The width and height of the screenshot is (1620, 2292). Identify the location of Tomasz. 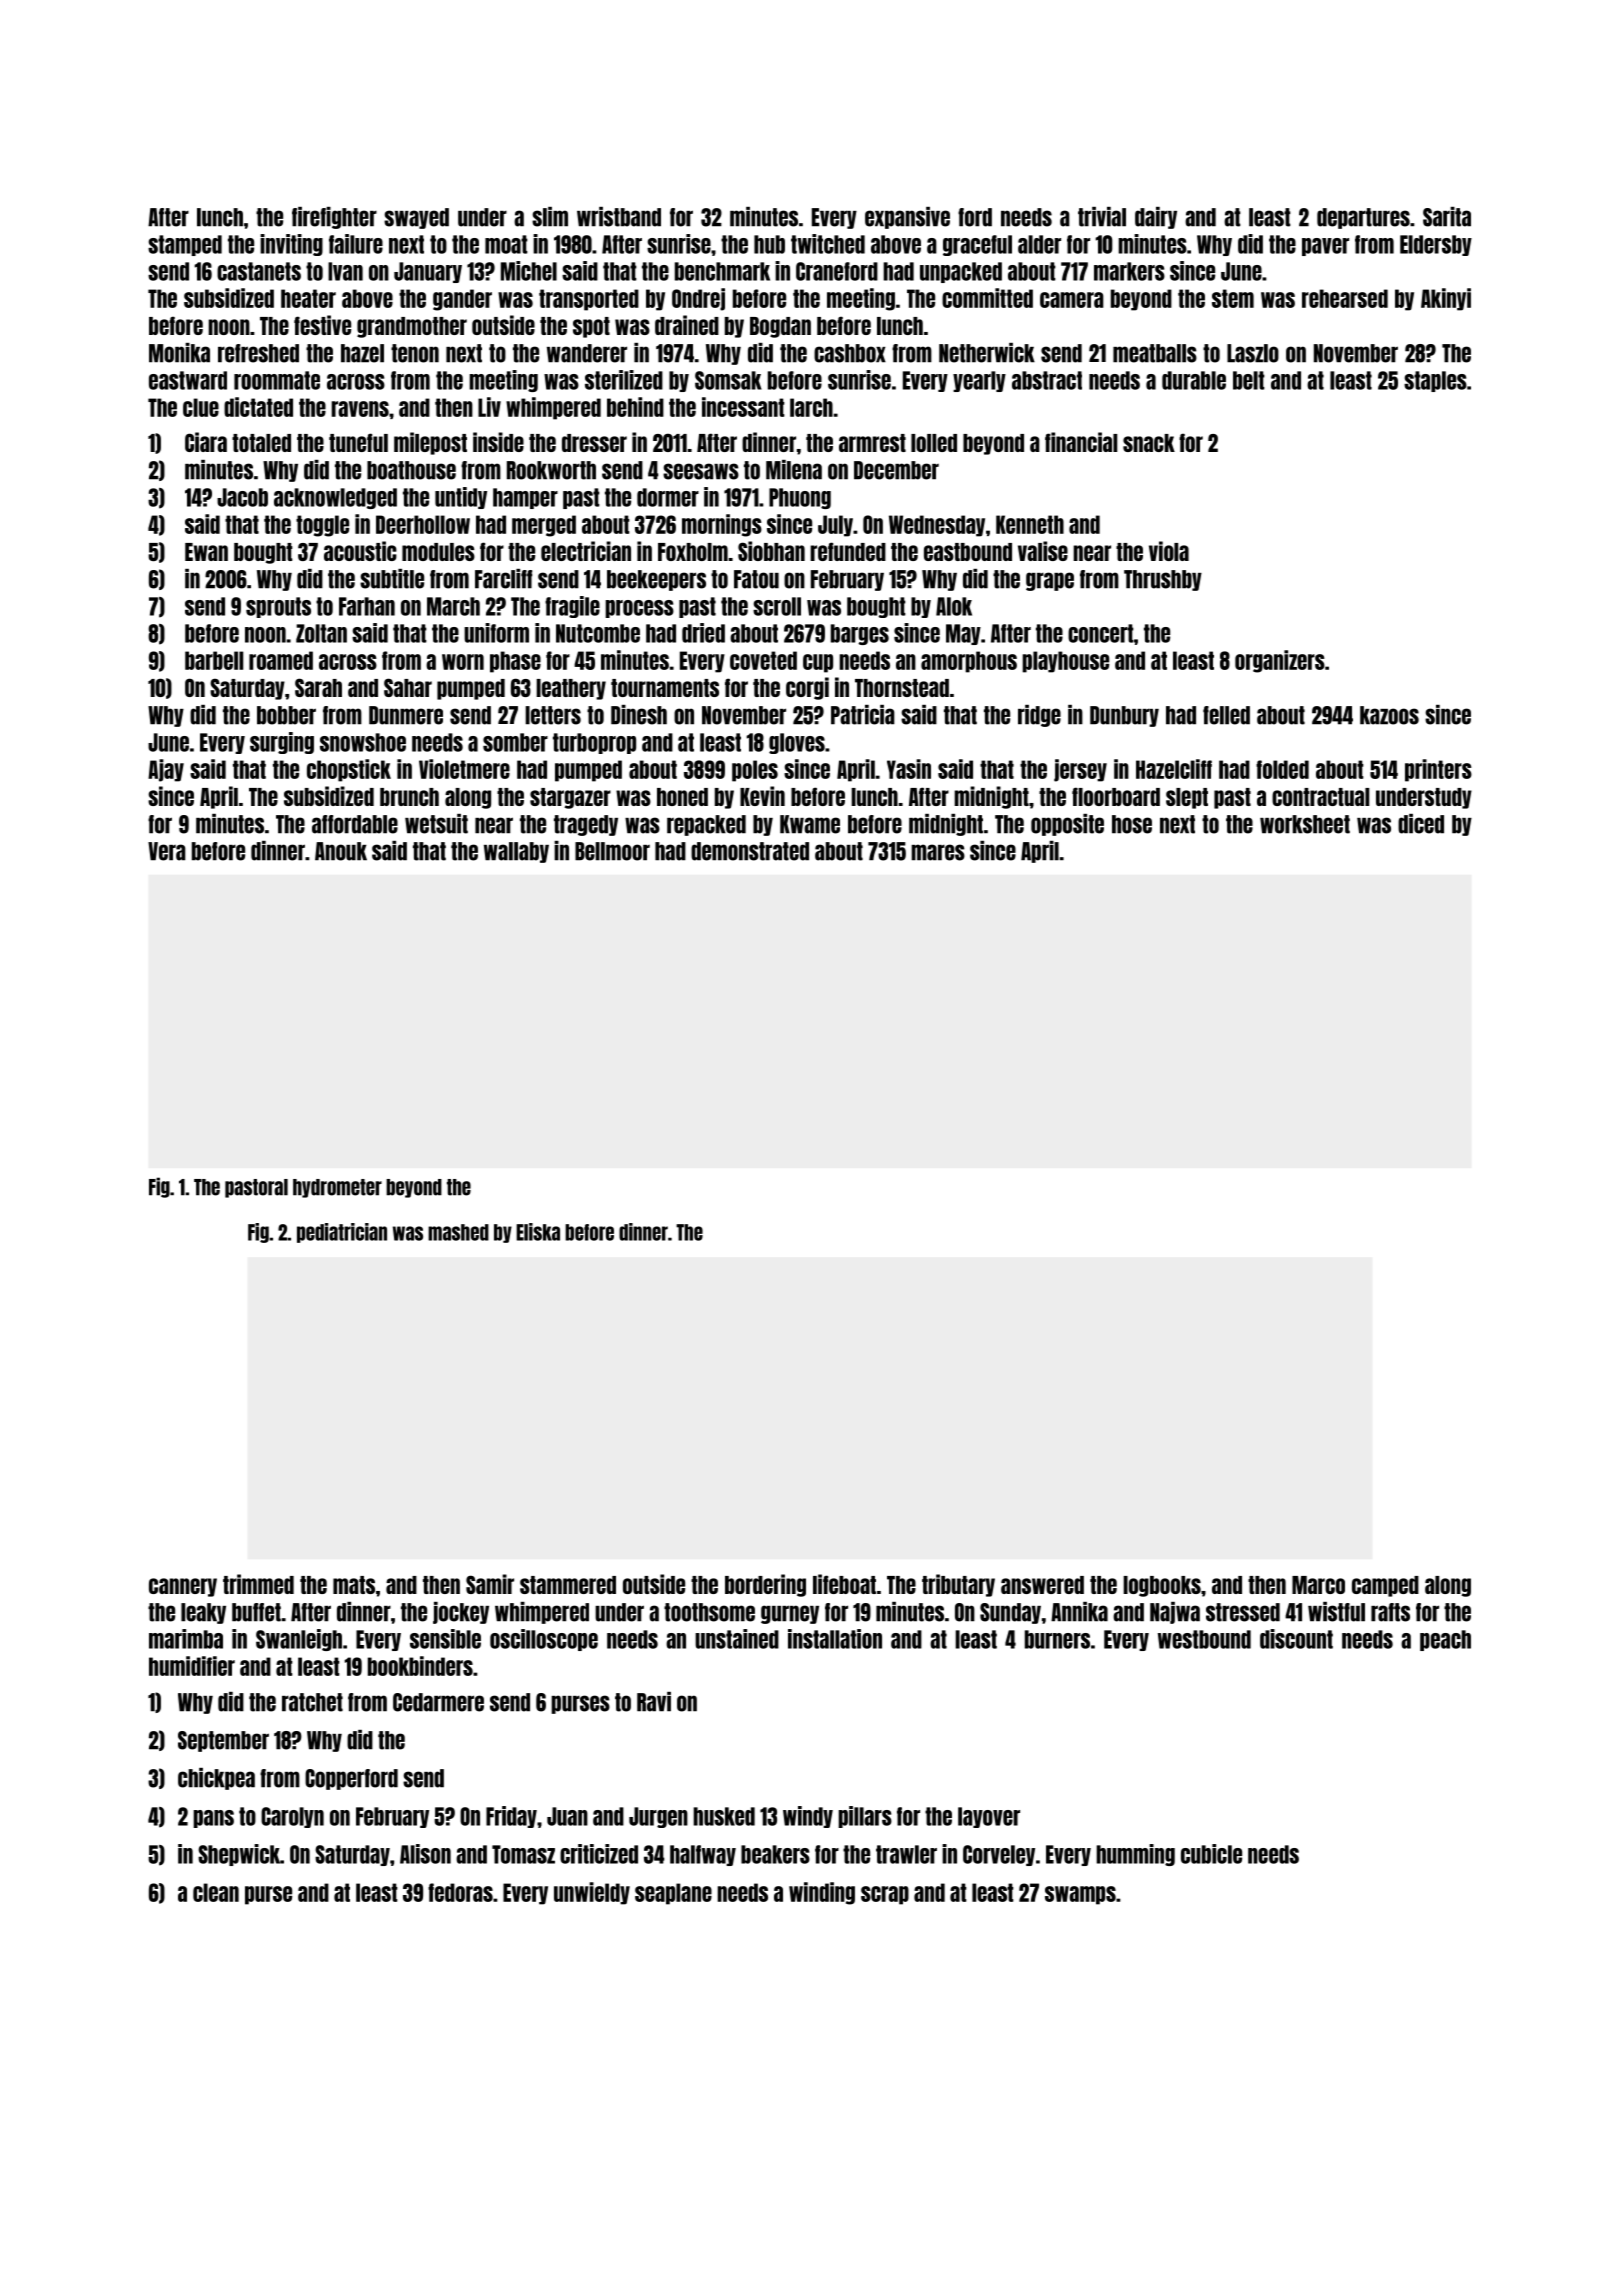
(523, 1854).
